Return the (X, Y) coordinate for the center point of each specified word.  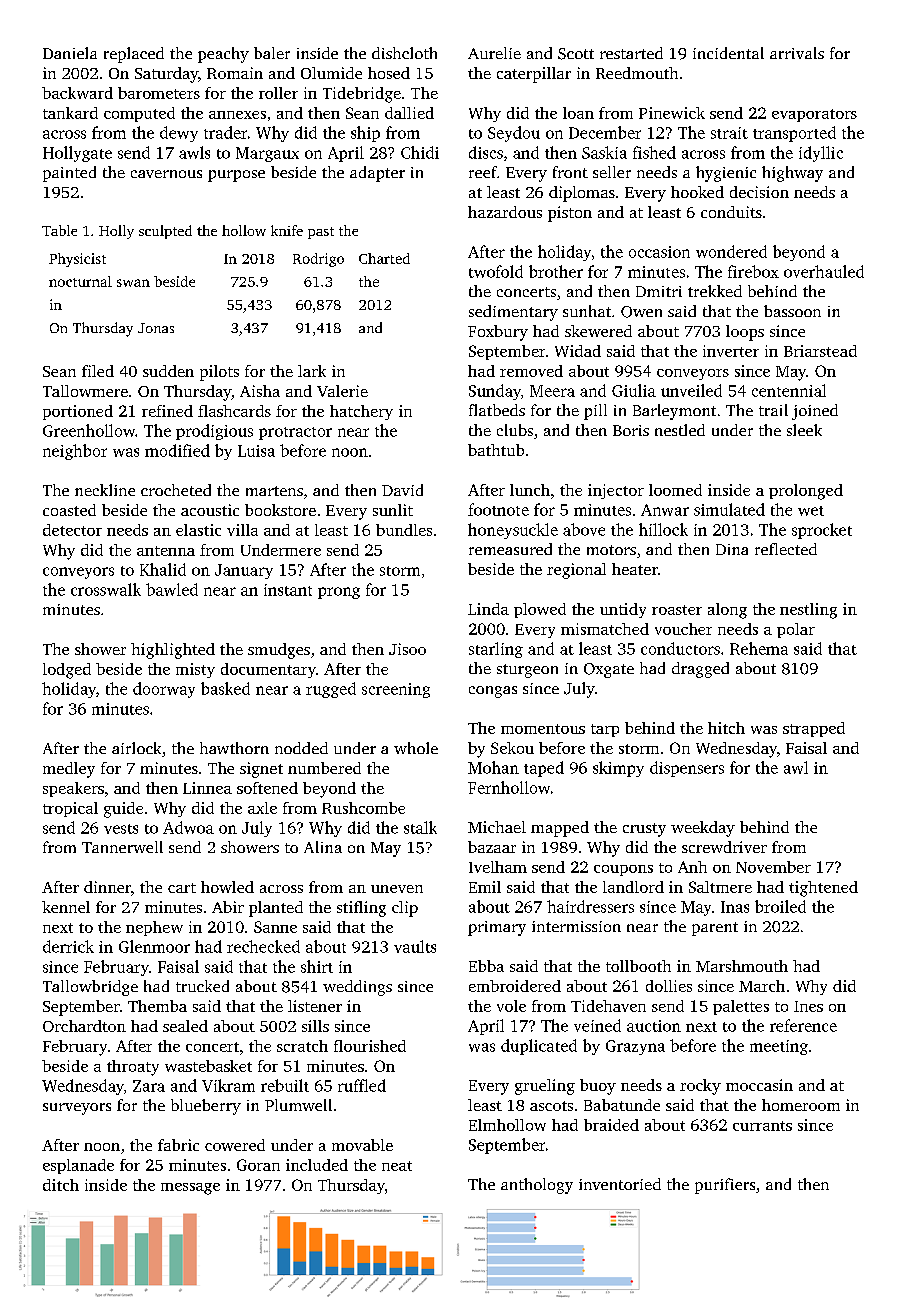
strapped (814, 729)
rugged (331, 690)
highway (792, 174)
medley (69, 770)
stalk (420, 827)
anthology (537, 1186)
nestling (808, 611)
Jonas (156, 328)
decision (759, 192)
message (190, 1189)
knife (287, 230)
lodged (67, 671)
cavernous (166, 174)
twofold (496, 271)
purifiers (725, 1186)
